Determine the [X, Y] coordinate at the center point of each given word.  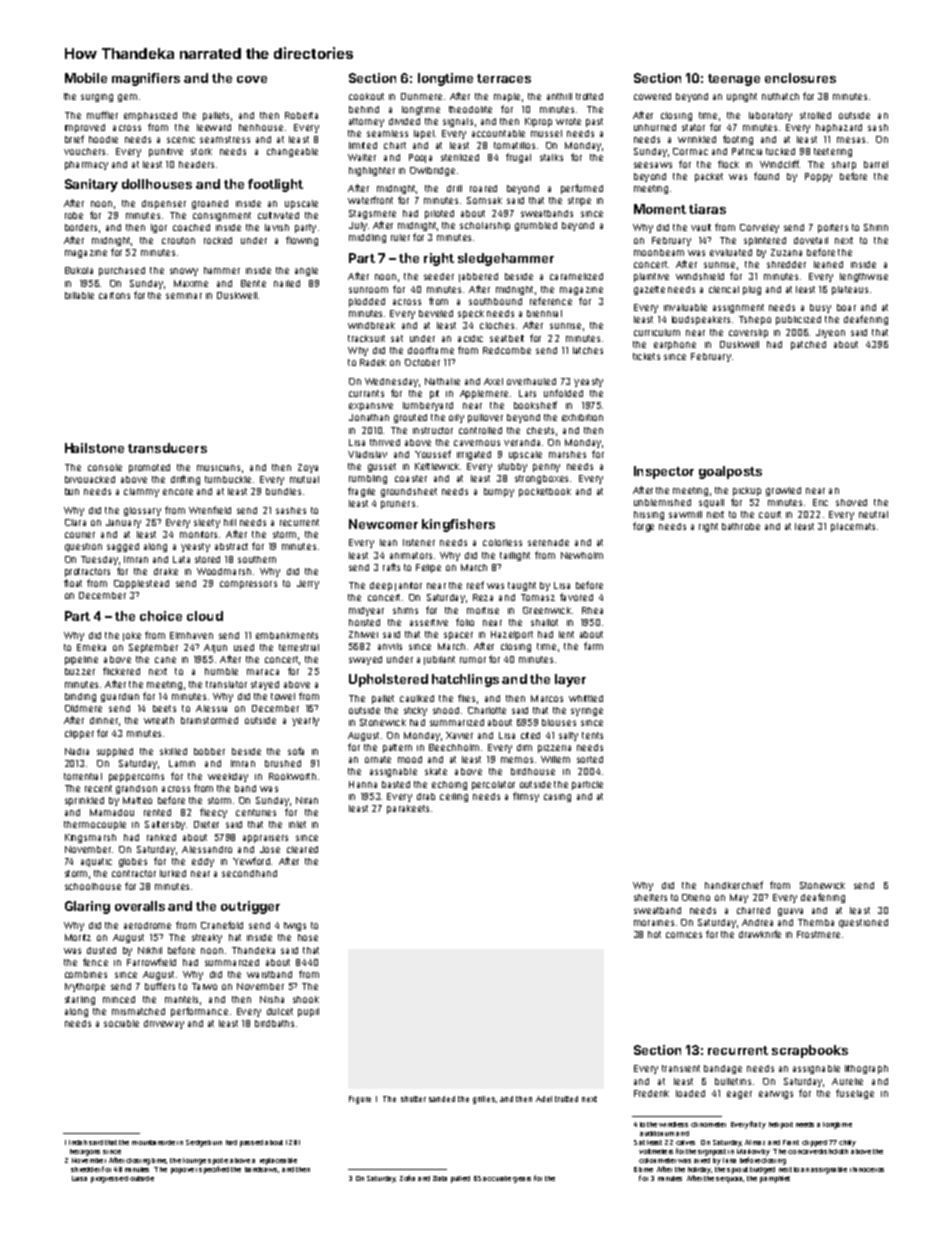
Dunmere [421, 96]
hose [308, 937]
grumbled [536, 226]
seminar [184, 296]
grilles [484, 1100]
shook [306, 999]
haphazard [839, 128]
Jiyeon [830, 333]
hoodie [103, 139]
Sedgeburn [204, 1143]
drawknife [760, 934]
